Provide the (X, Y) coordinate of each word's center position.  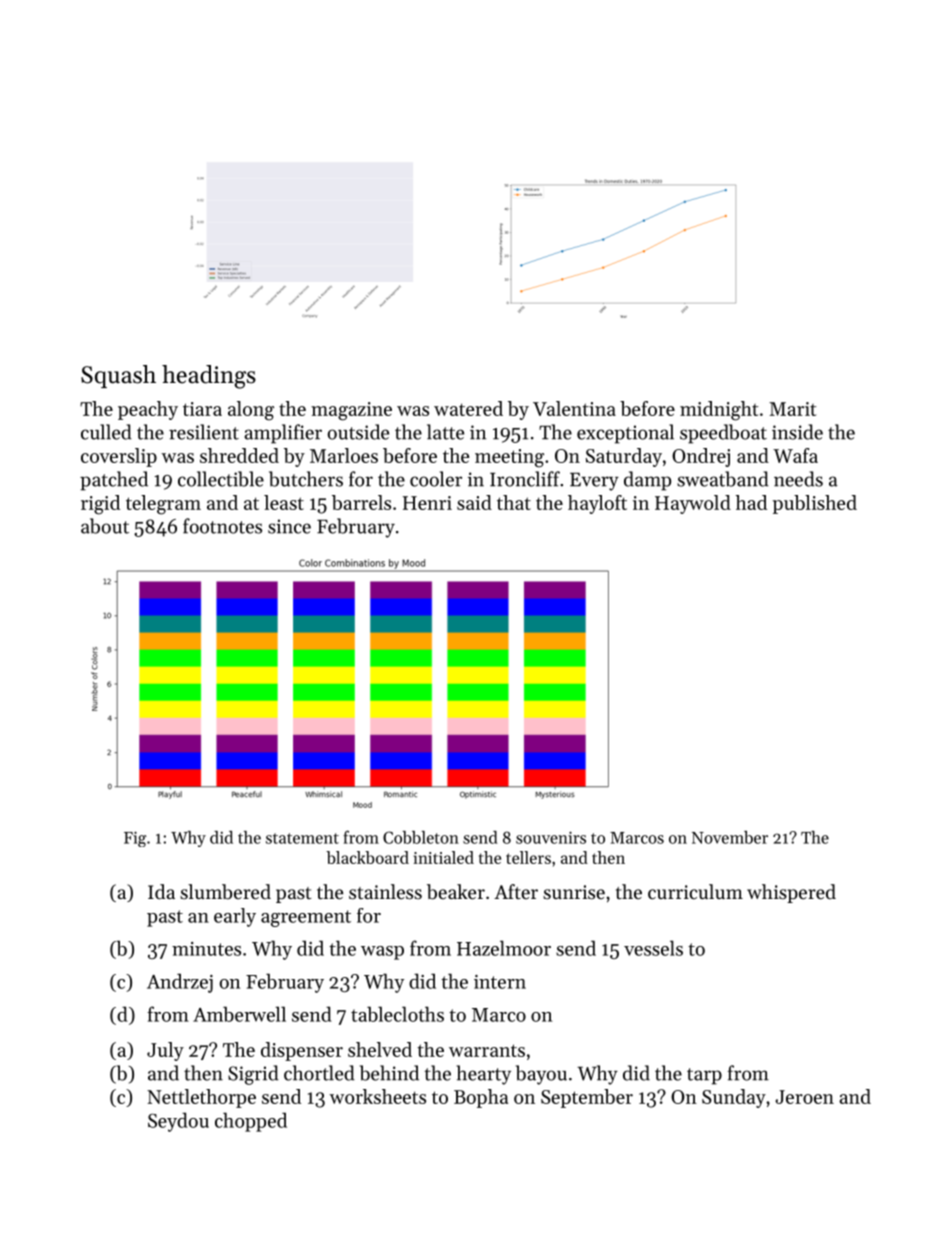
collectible (221, 479)
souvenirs (551, 837)
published (815, 504)
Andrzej (180, 983)
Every (594, 482)
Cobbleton (421, 837)
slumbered (225, 892)
